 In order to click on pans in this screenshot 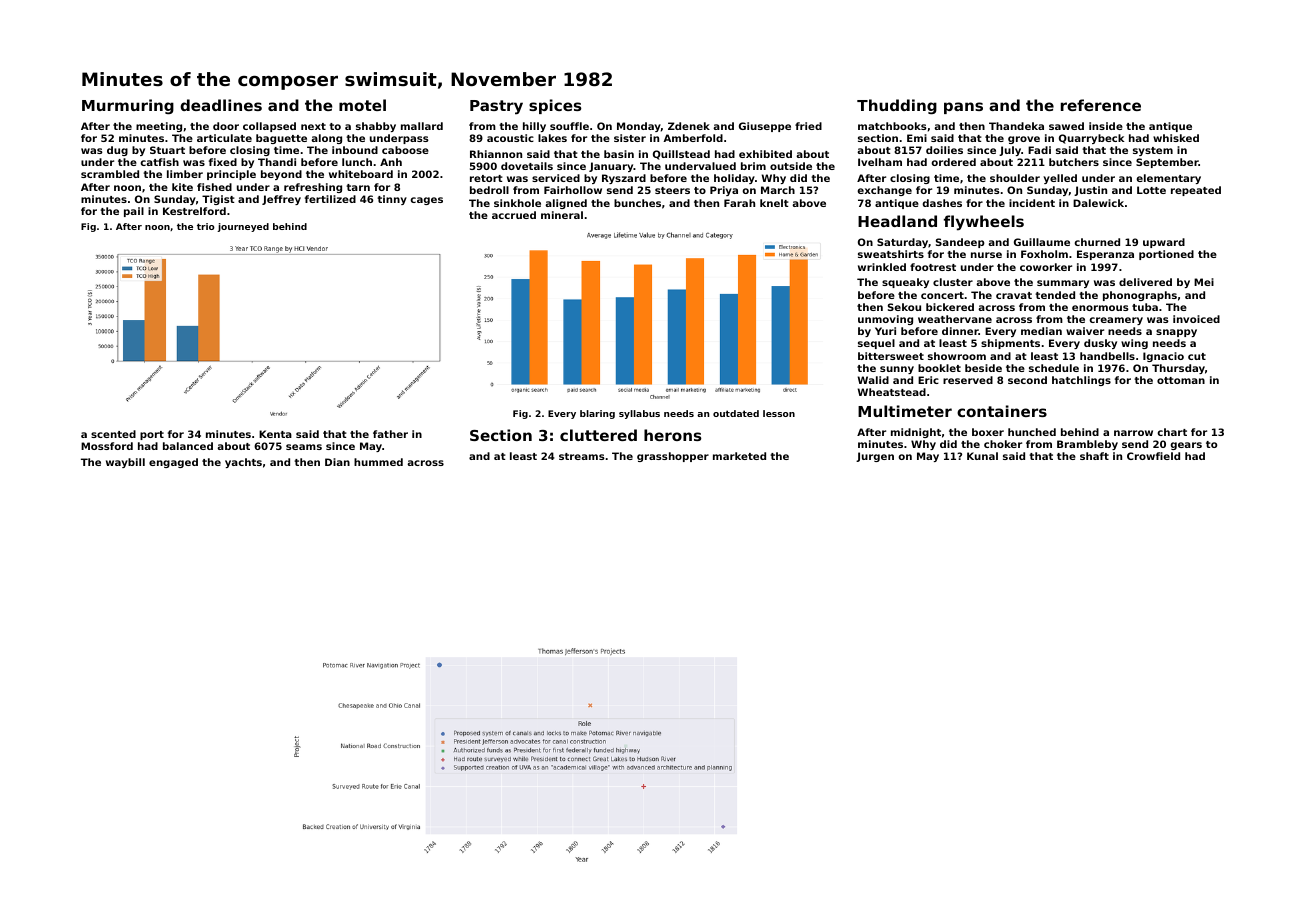, I will do `click(963, 108)`.
